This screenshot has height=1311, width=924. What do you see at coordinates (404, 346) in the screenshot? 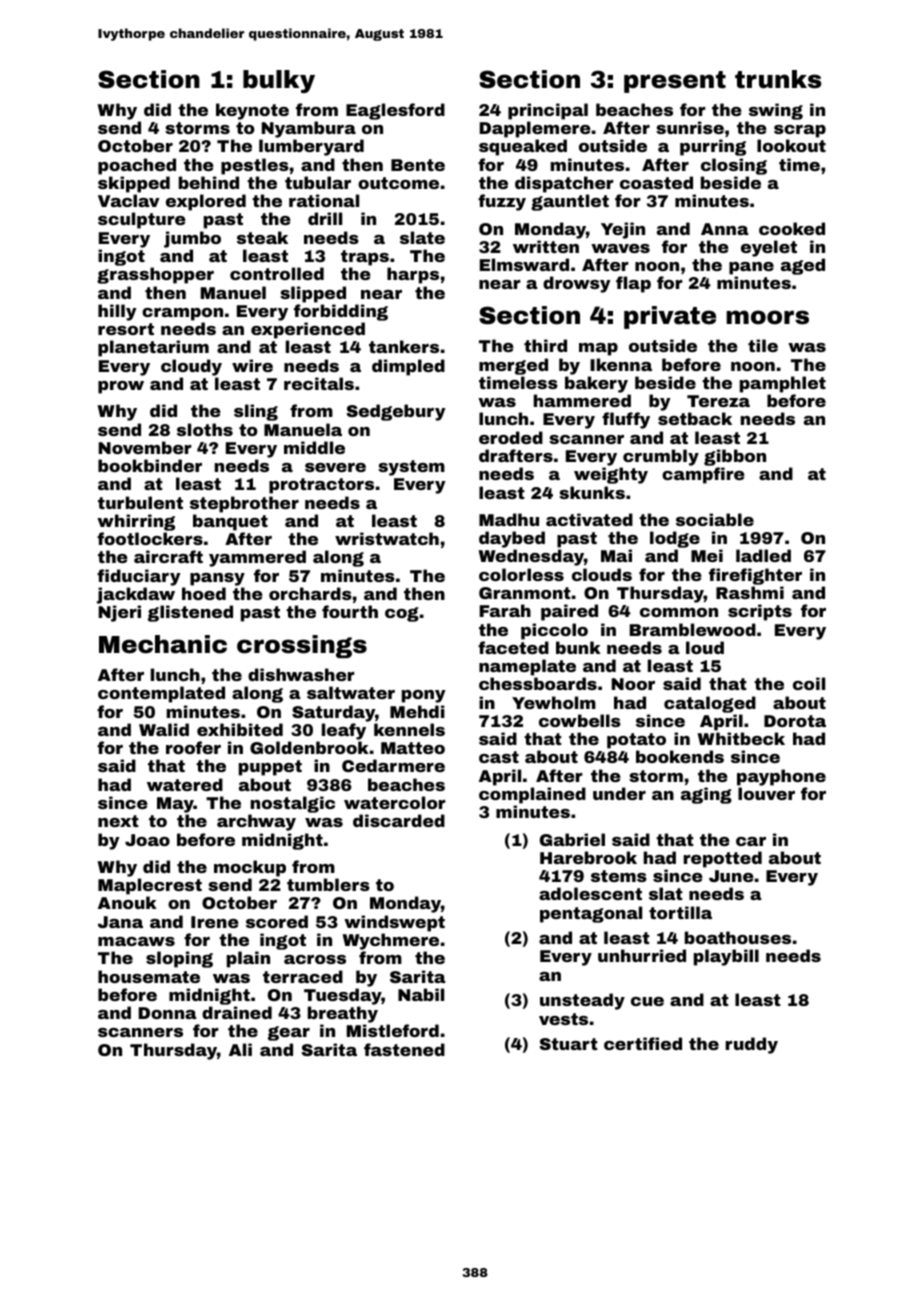
I see `tankers` at bounding box center [404, 346].
